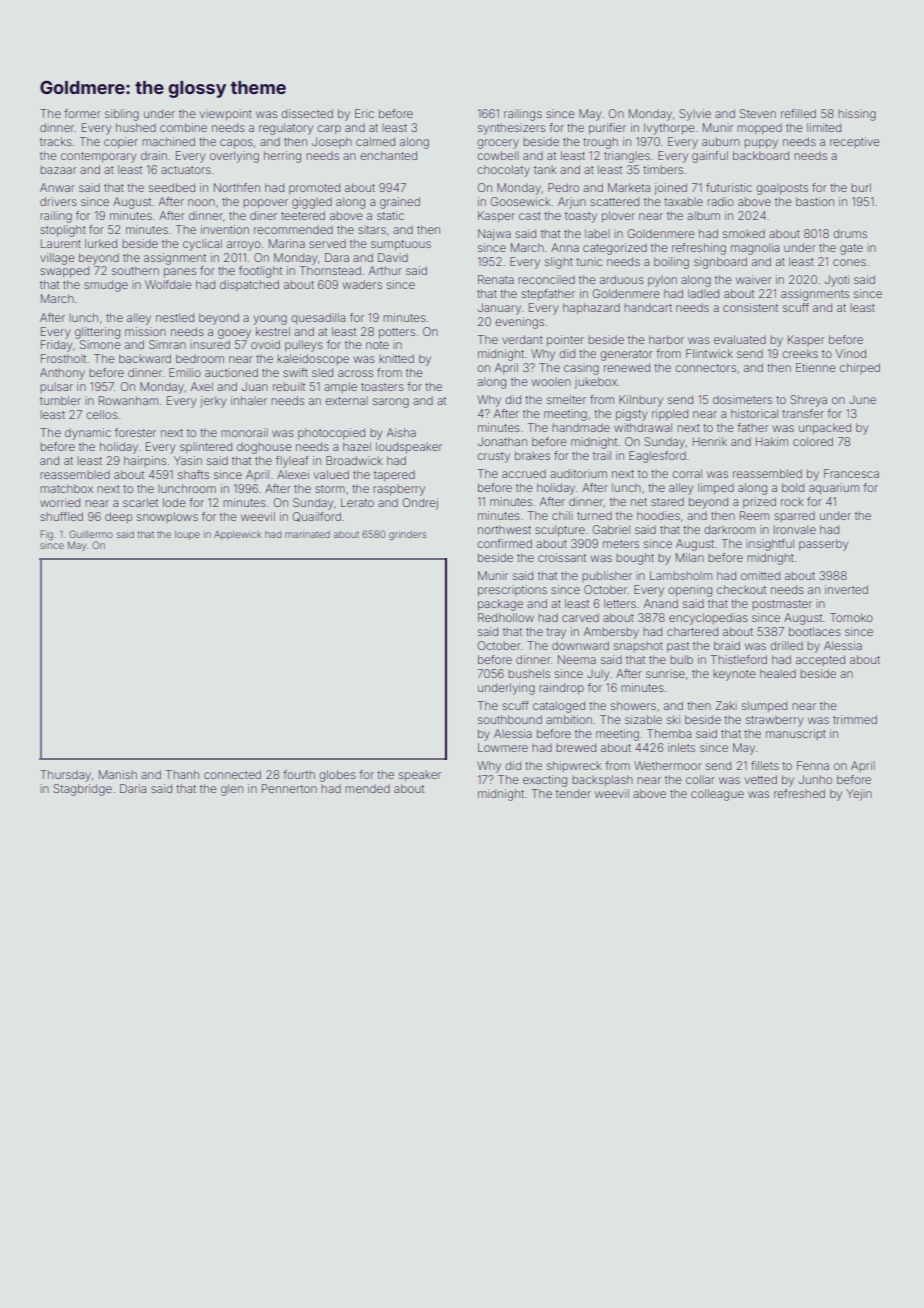 This screenshot has height=1308, width=924. Describe the element at coordinates (510, 719) in the screenshot. I see `southbound` at that location.
